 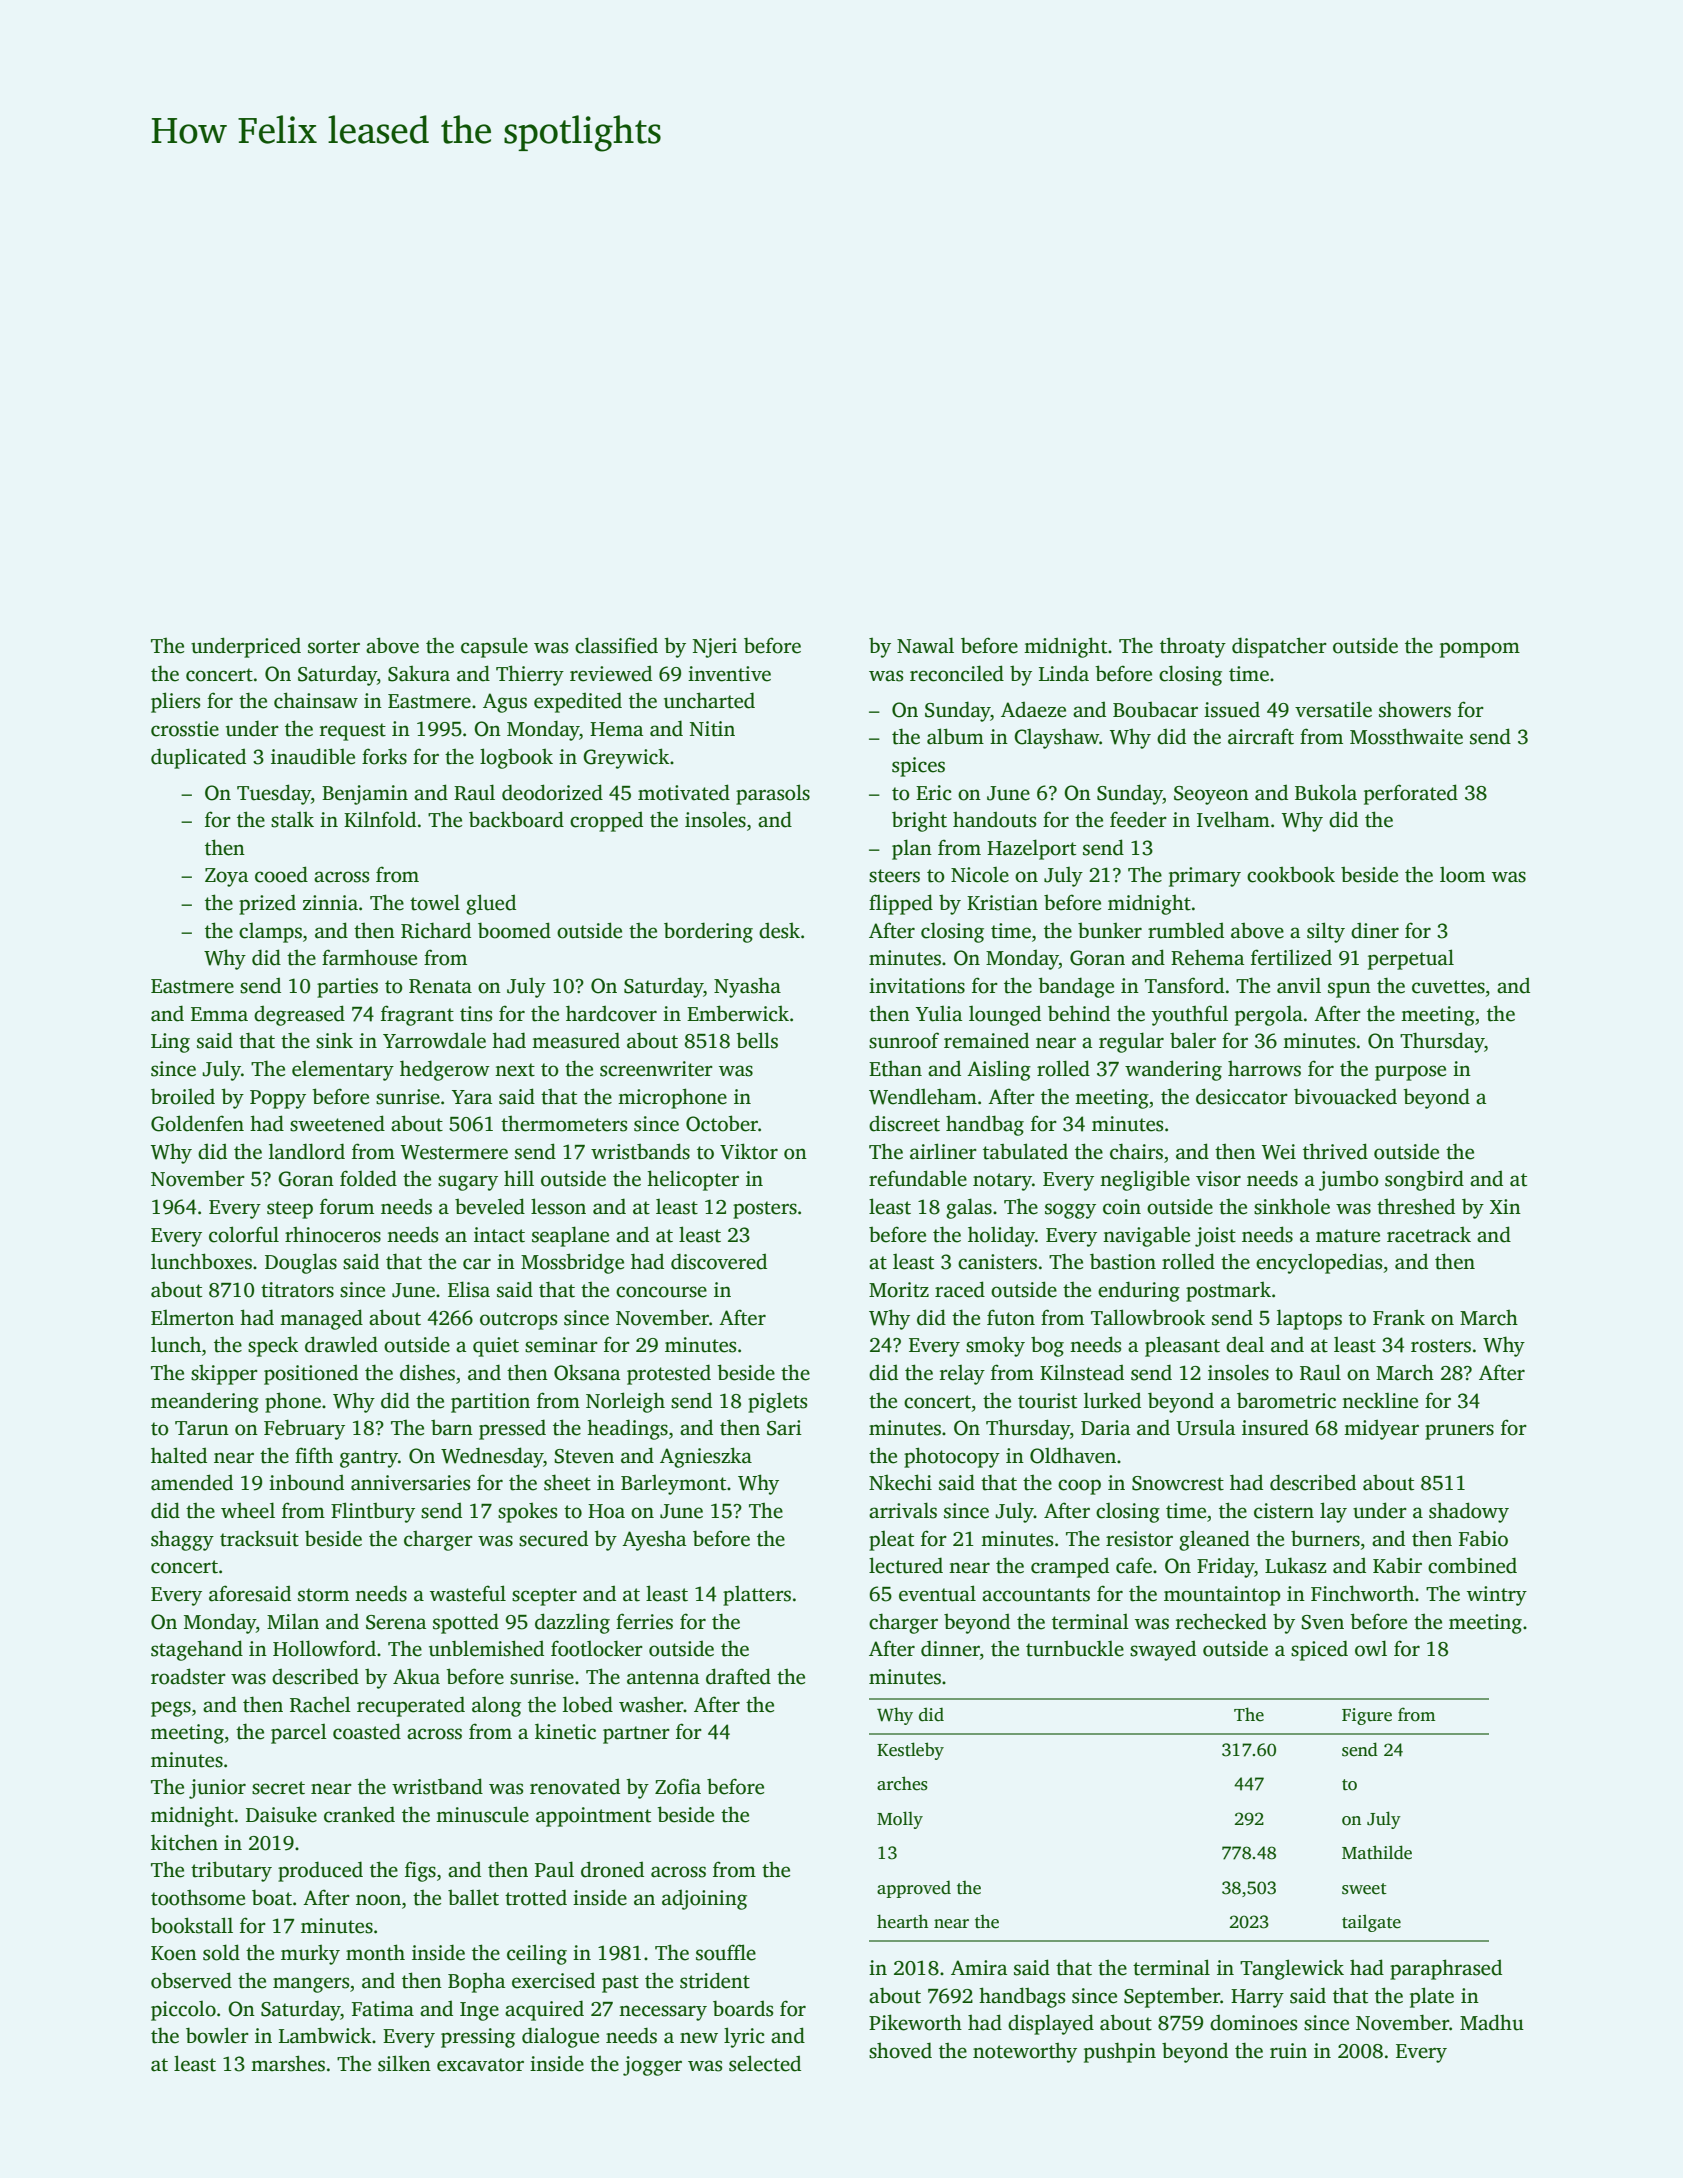 I want to click on refundable, so click(x=918, y=1178).
